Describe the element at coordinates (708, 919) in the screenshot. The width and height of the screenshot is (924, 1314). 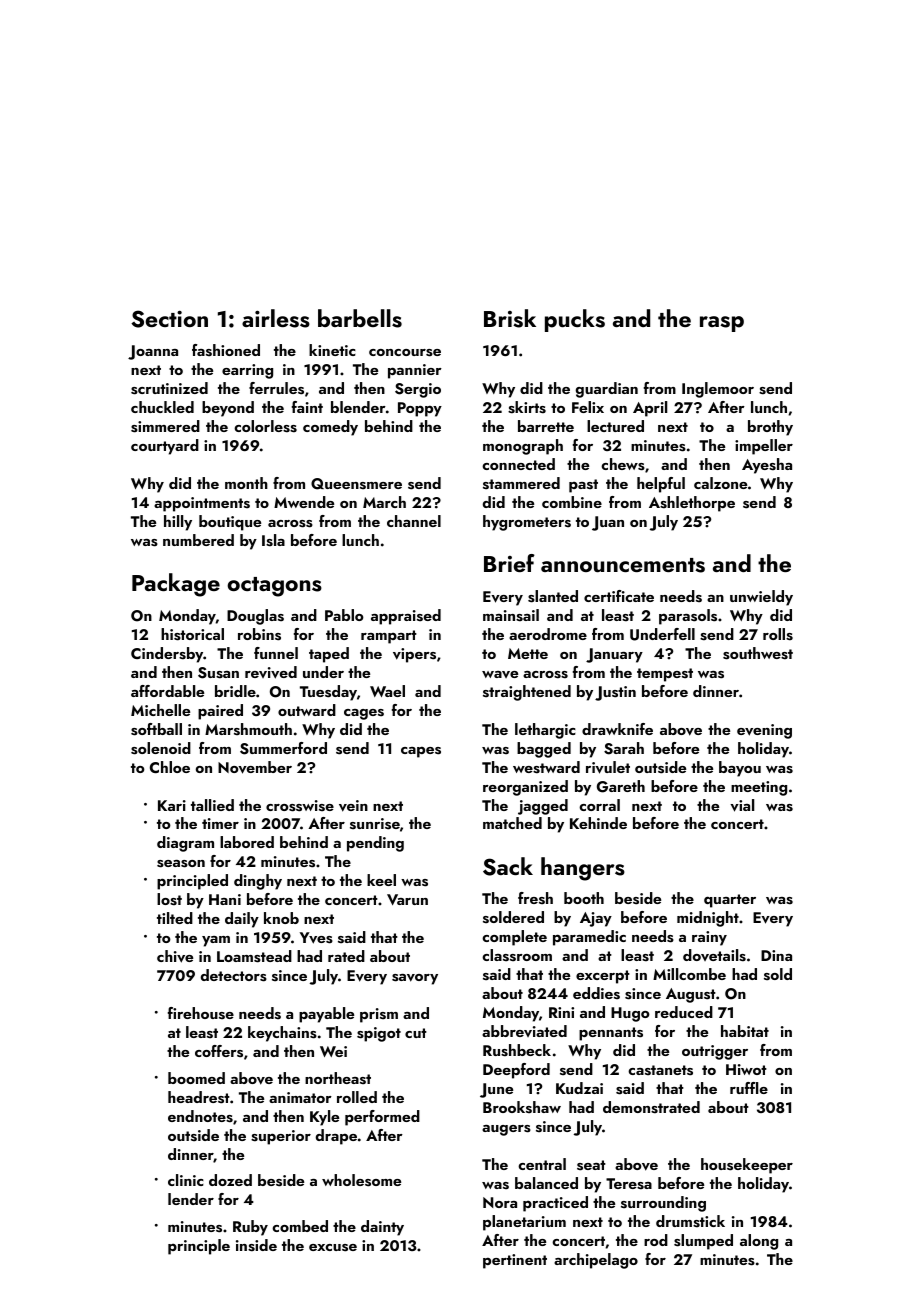
I see `midnight` at that location.
